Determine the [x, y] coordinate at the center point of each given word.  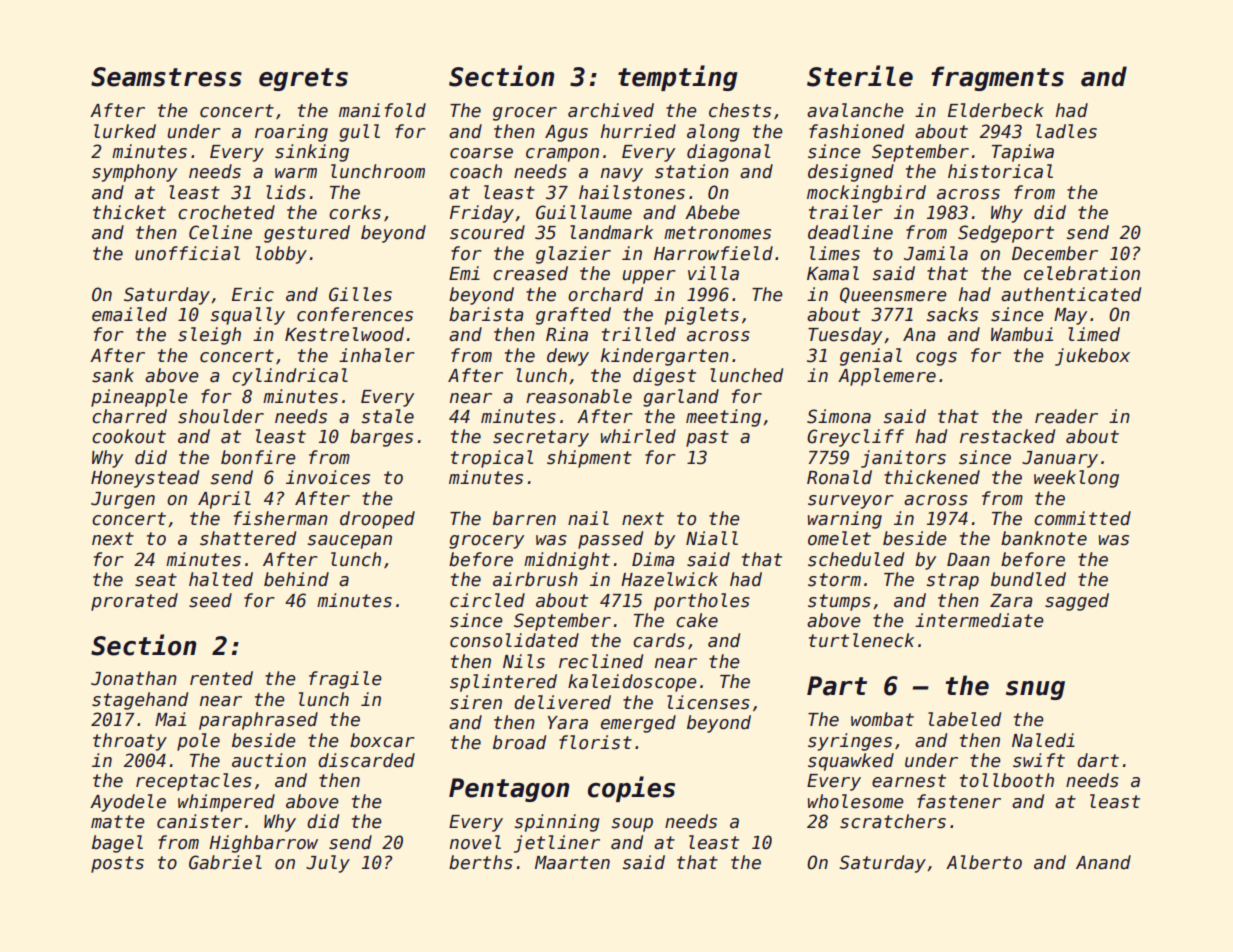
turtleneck [861, 640]
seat [156, 580]
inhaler [377, 355]
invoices [328, 477]
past [707, 438]
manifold [382, 110]
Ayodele [128, 803]
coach [476, 171]
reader [1066, 416]
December [1055, 253]
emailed [129, 314]
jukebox [1092, 357]
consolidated [514, 640]
